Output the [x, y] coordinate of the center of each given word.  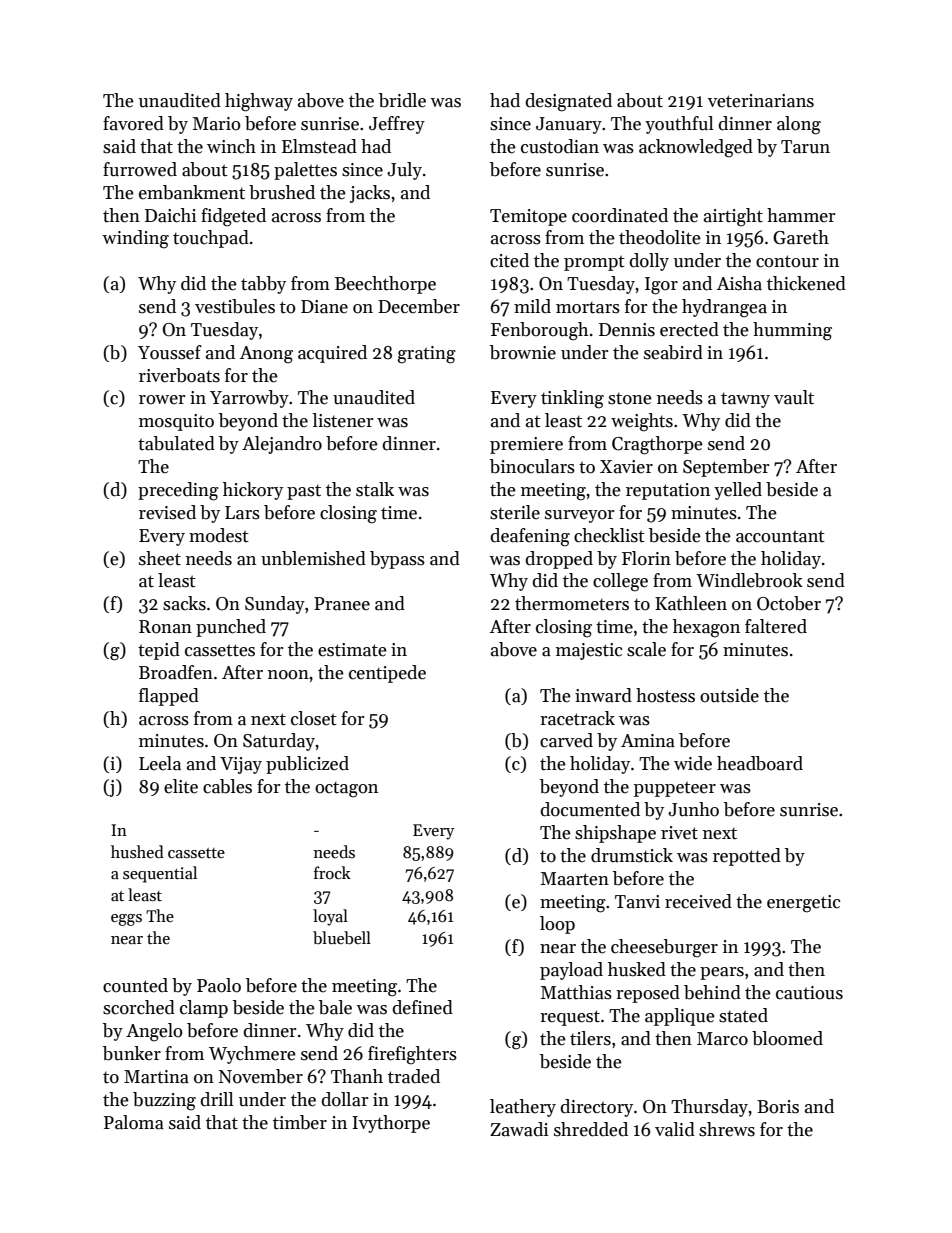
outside [729, 695]
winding [135, 239]
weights [642, 422]
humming [792, 331]
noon [288, 675]
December [419, 306]
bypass [397, 560]
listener [343, 420]
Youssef [170, 352]
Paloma [134, 1122]
